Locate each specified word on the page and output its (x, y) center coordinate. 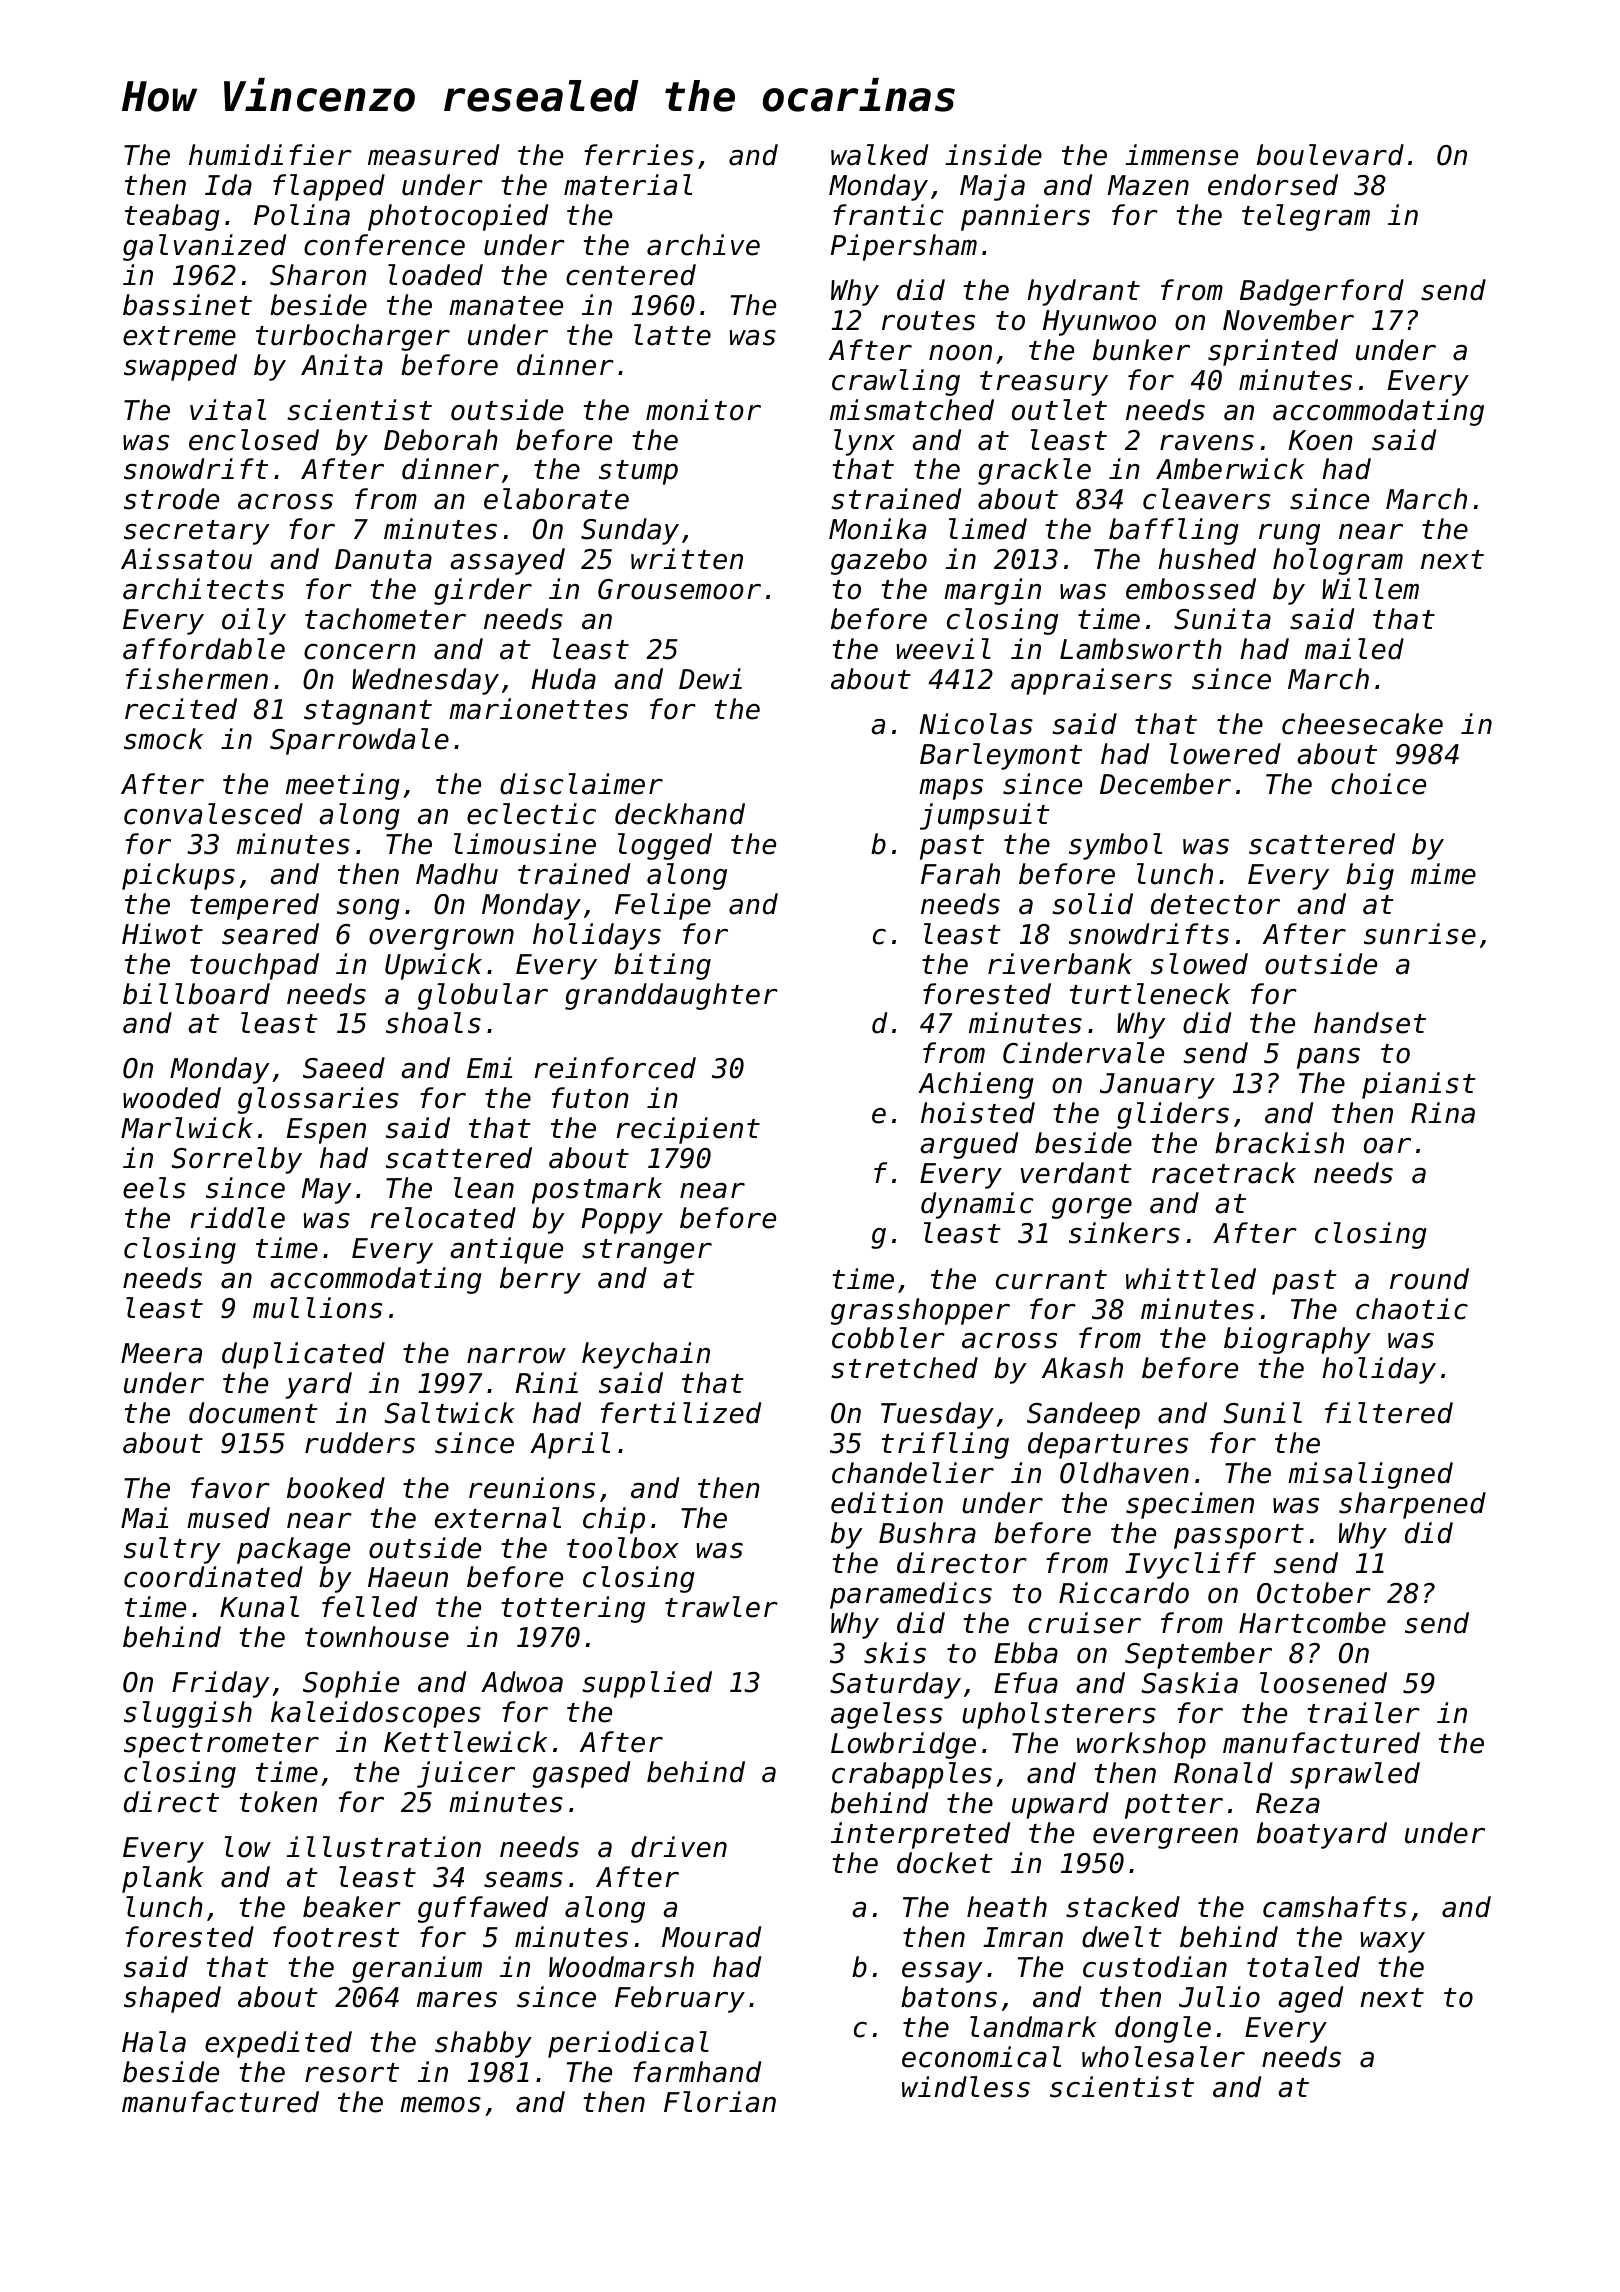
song (368, 909)
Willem (1370, 589)
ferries (639, 155)
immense (1181, 155)
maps (951, 789)
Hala (154, 2042)
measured (433, 155)
